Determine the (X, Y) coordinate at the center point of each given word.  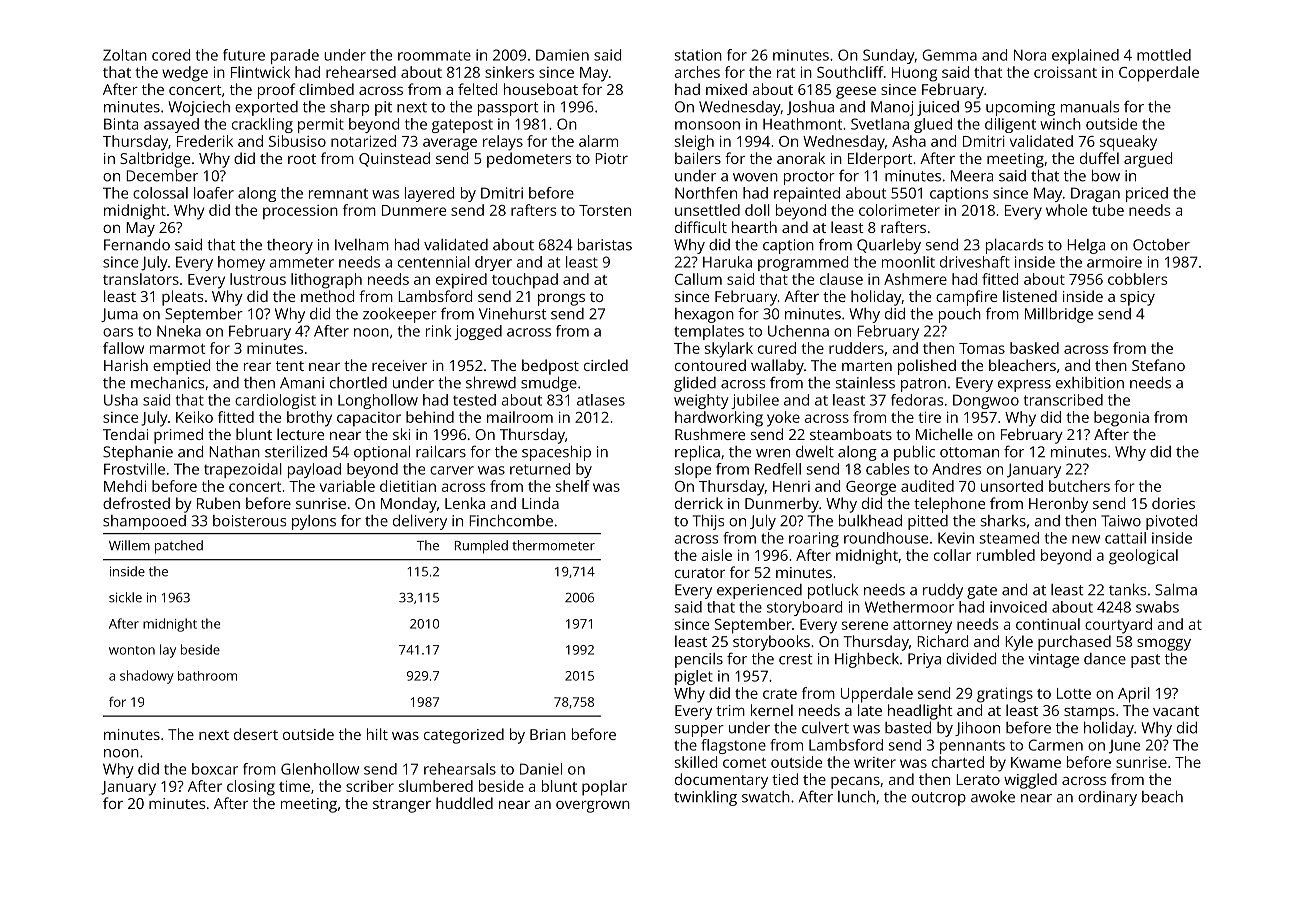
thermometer (553, 545)
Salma (1176, 589)
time (294, 786)
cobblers (1137, 279)
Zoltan (125, 55)
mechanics (167, 383)
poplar (604, 788)
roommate (434, 55)
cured (777, 348)
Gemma (949, 55)
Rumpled (481, 547)
